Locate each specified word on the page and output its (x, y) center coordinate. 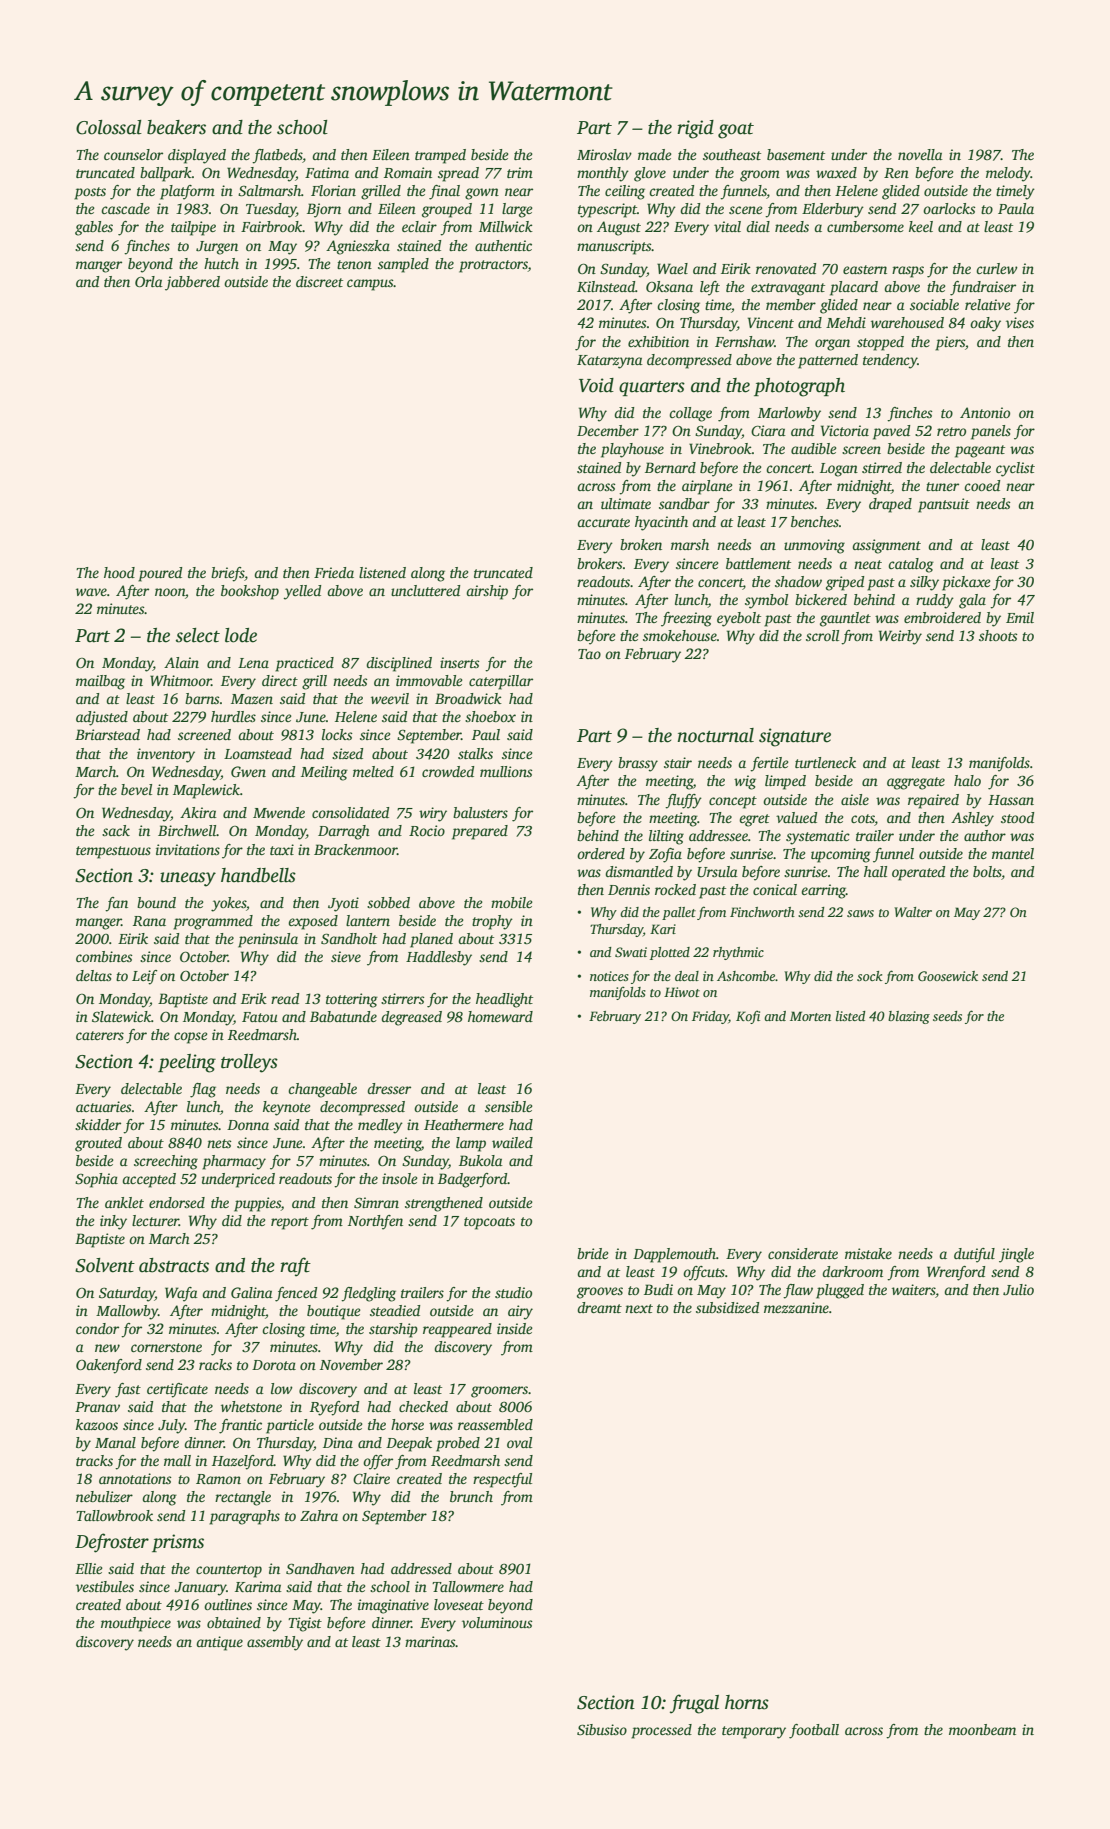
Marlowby (789, 414)
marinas (430, 1641)
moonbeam (982, 1729)
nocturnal (716, 735)
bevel (136, 789)
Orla (149, 281)
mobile (512, 902)
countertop (229, 1571)
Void (596, 385)
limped (785, 782)
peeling (187, 1063)
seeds (947, 1016)
